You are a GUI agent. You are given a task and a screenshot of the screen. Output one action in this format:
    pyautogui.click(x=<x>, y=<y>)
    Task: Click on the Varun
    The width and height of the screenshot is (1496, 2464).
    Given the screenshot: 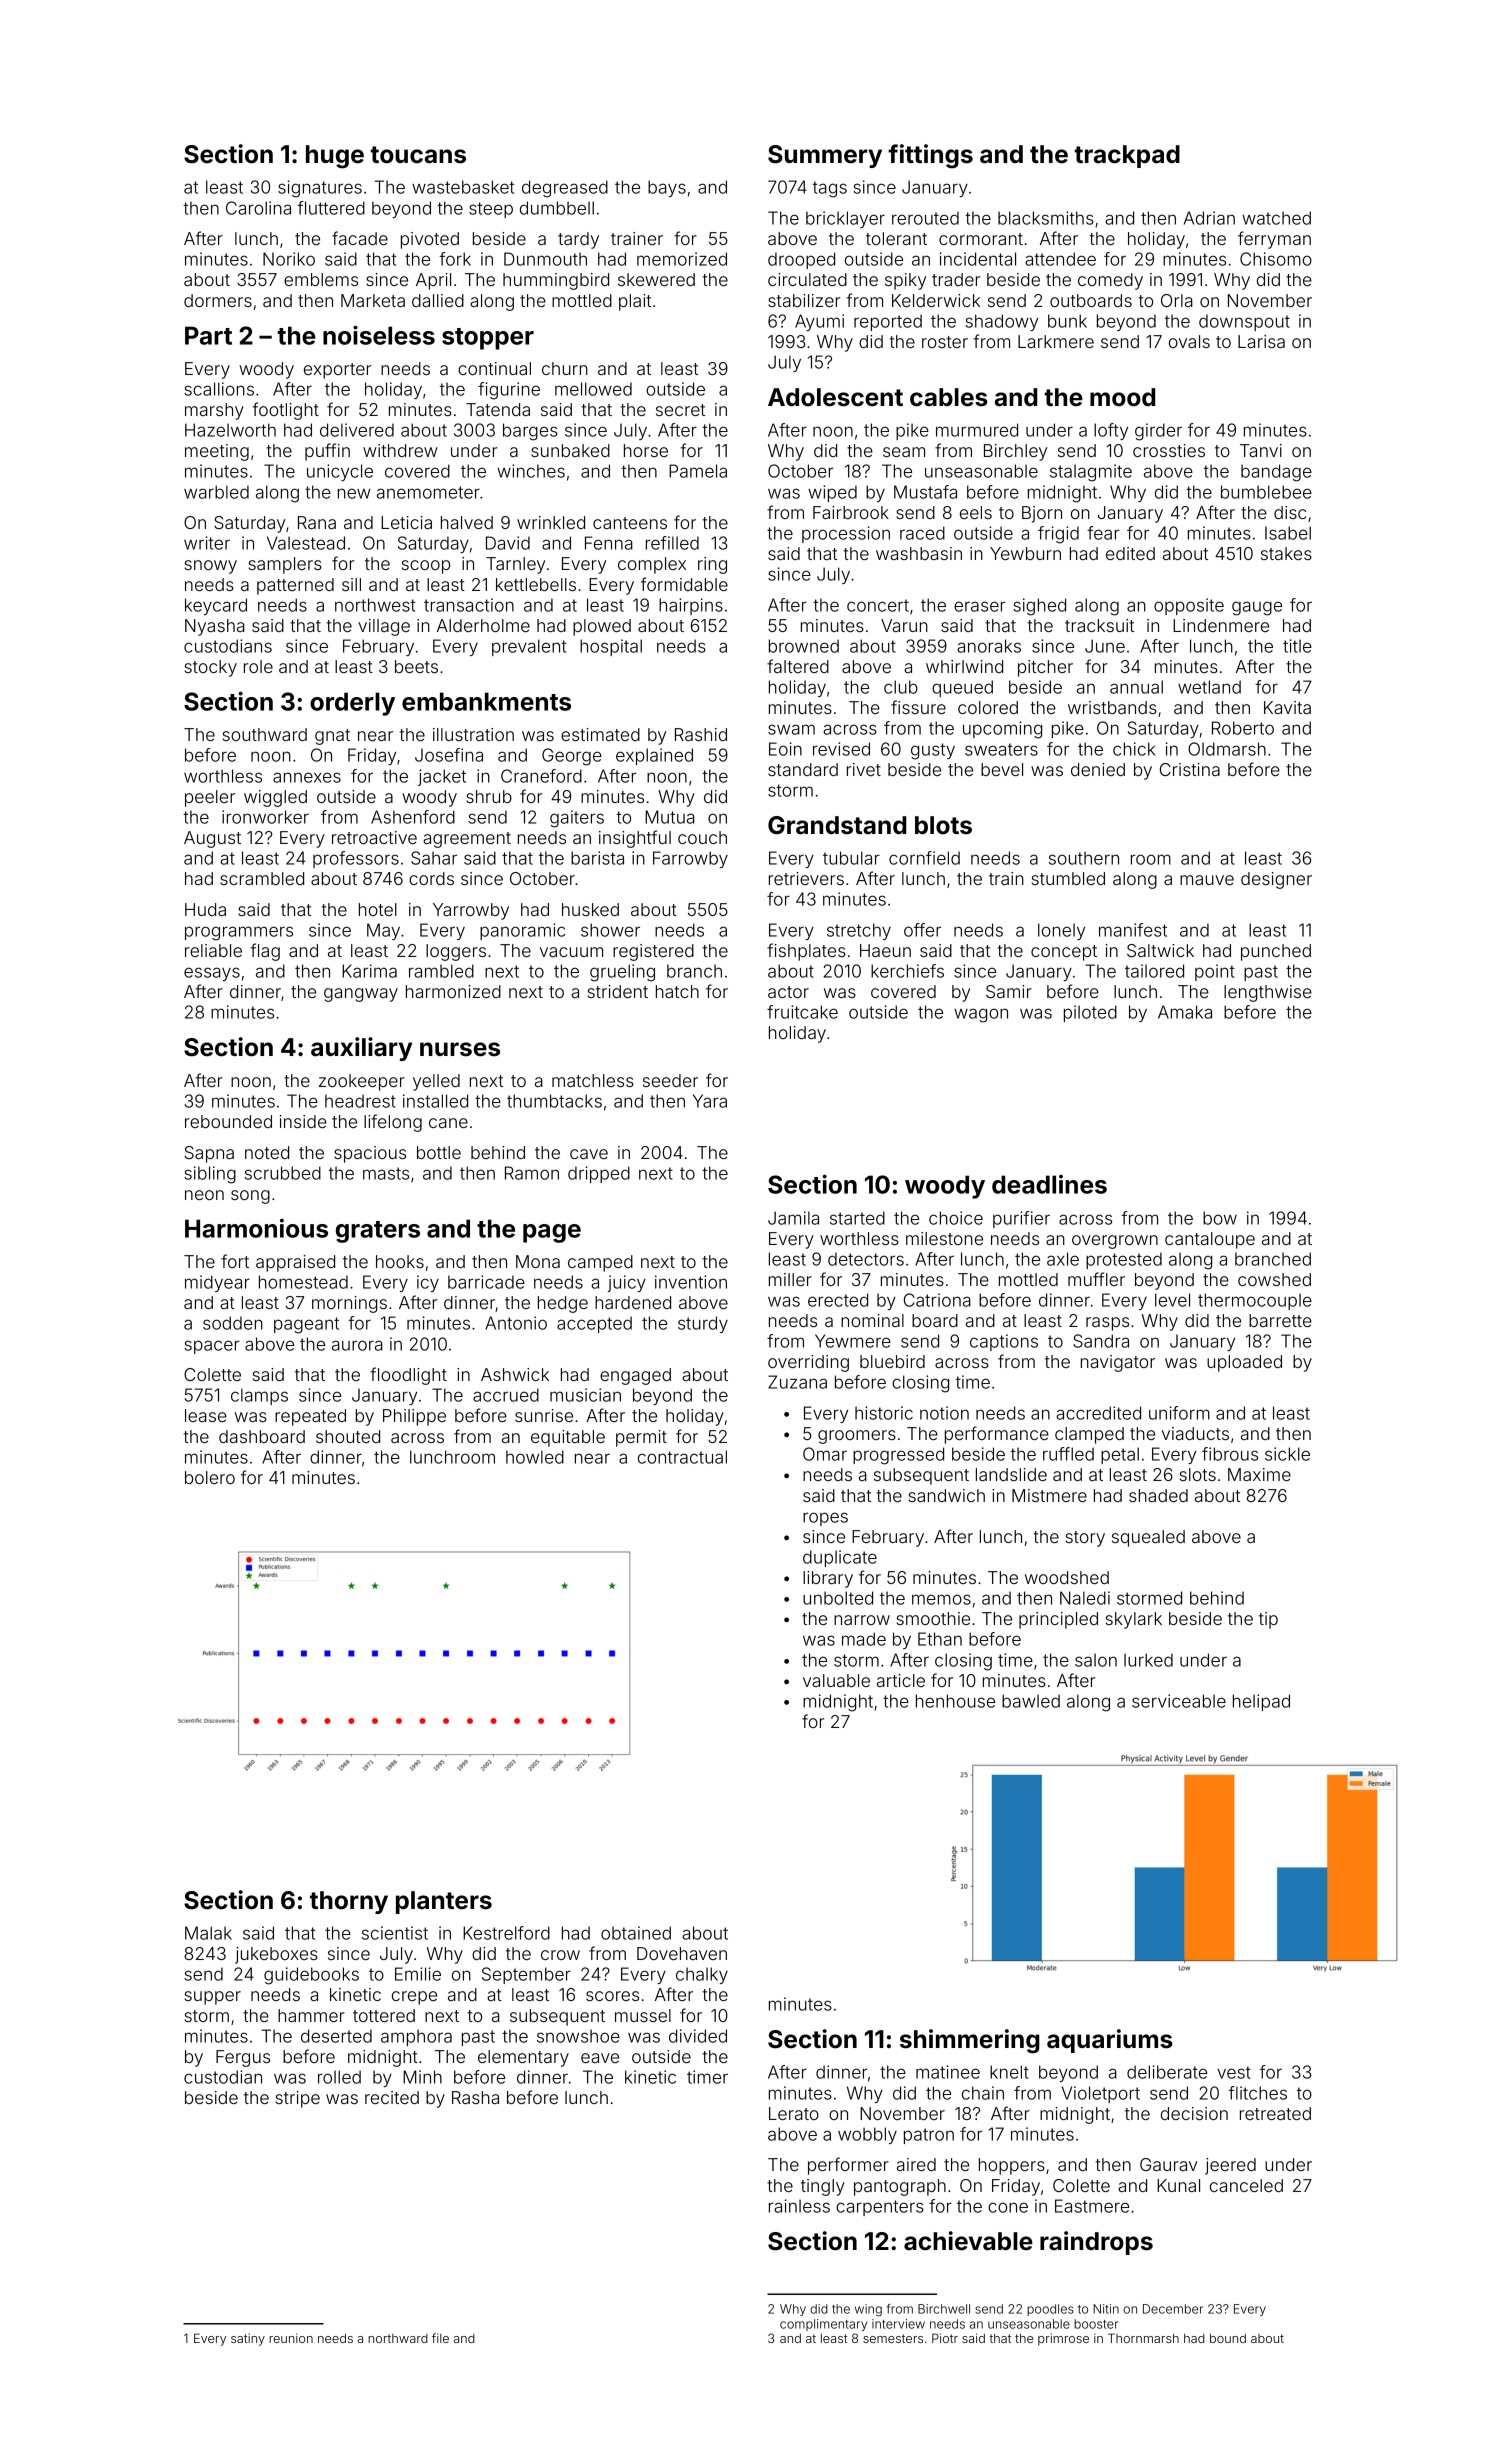 What is the action you would take?
    pyautogui.click(x=904, y=625)
